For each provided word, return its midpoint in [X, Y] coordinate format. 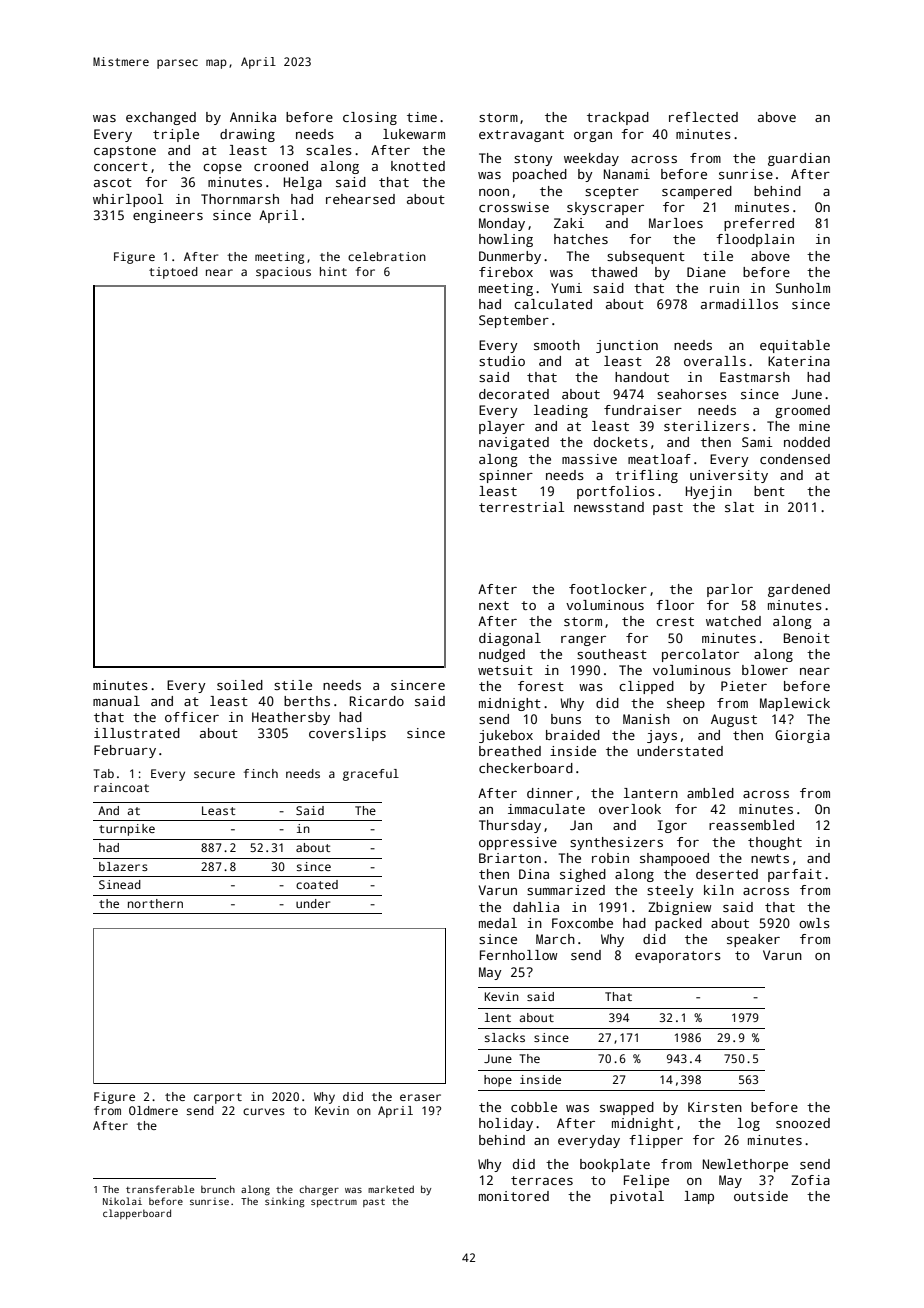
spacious [283, 273]
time [422, 117]
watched [733, 621]
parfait [795, 875]
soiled [240, 685]
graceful [371, 775]
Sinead [120, 884]
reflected [703, 117]
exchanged [161, 118]
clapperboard [137, 1214]
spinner [506, 476]
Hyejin [709, 492]
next [494, 605]
